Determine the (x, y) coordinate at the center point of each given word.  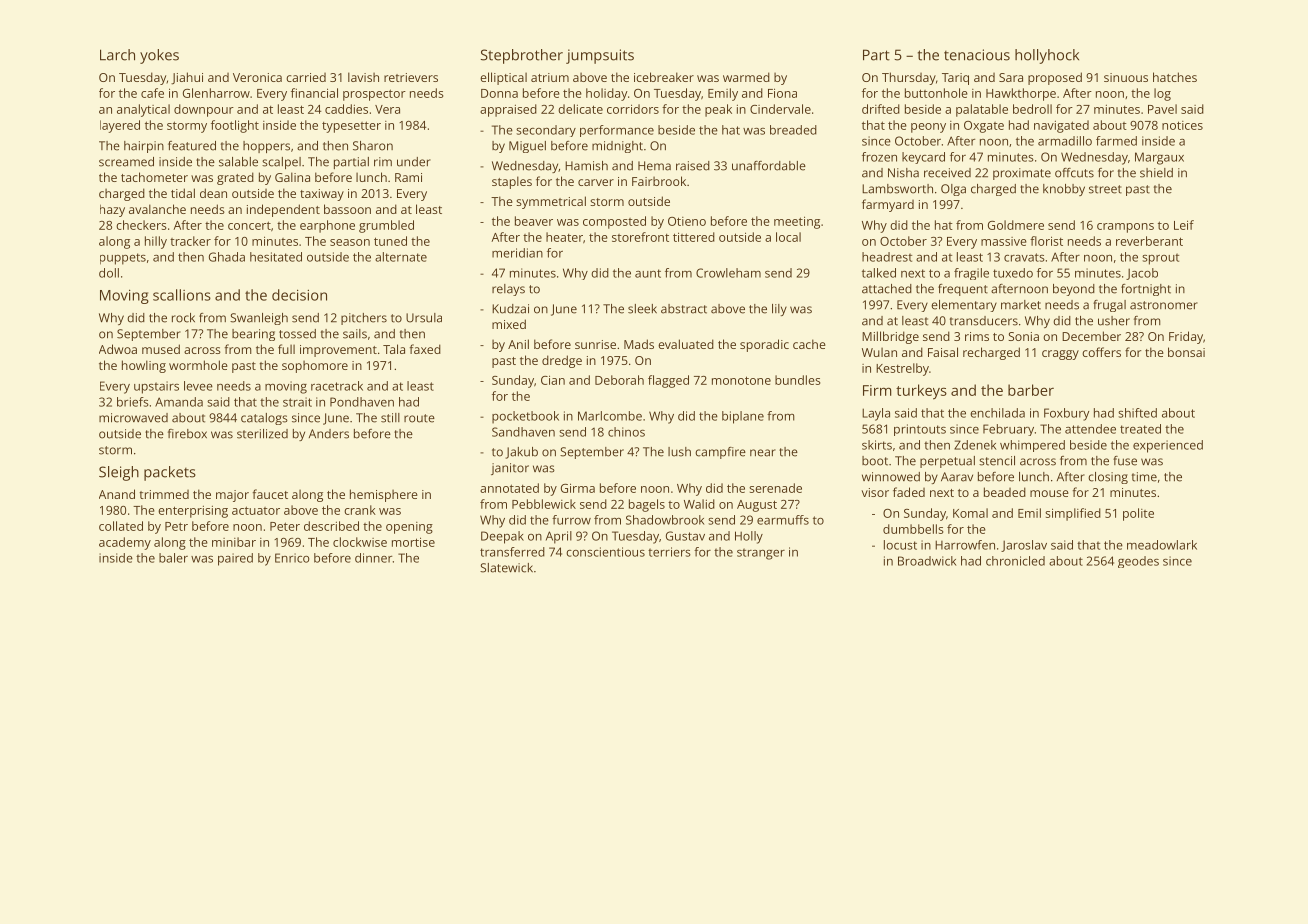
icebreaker (664, 77)
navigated (1061, 126)
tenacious (977, 55)
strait (297, 402)
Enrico (292, 558)
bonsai (1186, 352)
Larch (117, 55)
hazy (112, 211)
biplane (743, 417)
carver (596, 182)
